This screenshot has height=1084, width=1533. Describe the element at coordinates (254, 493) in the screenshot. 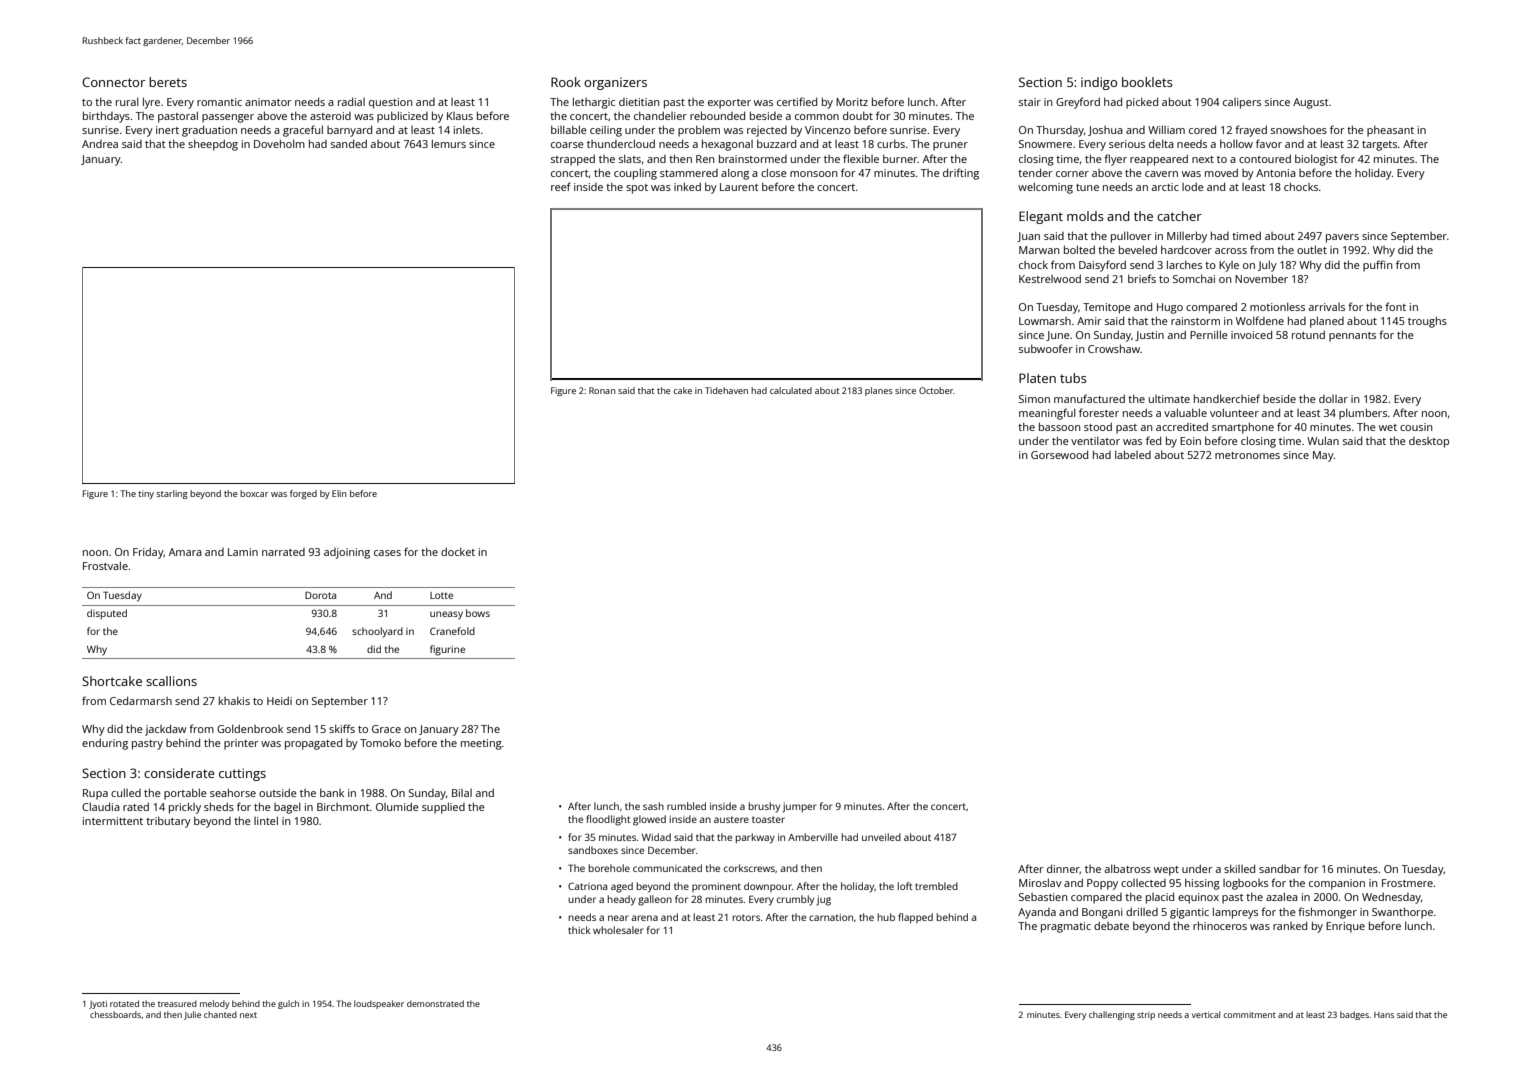

I see `boxcar` at that location.
